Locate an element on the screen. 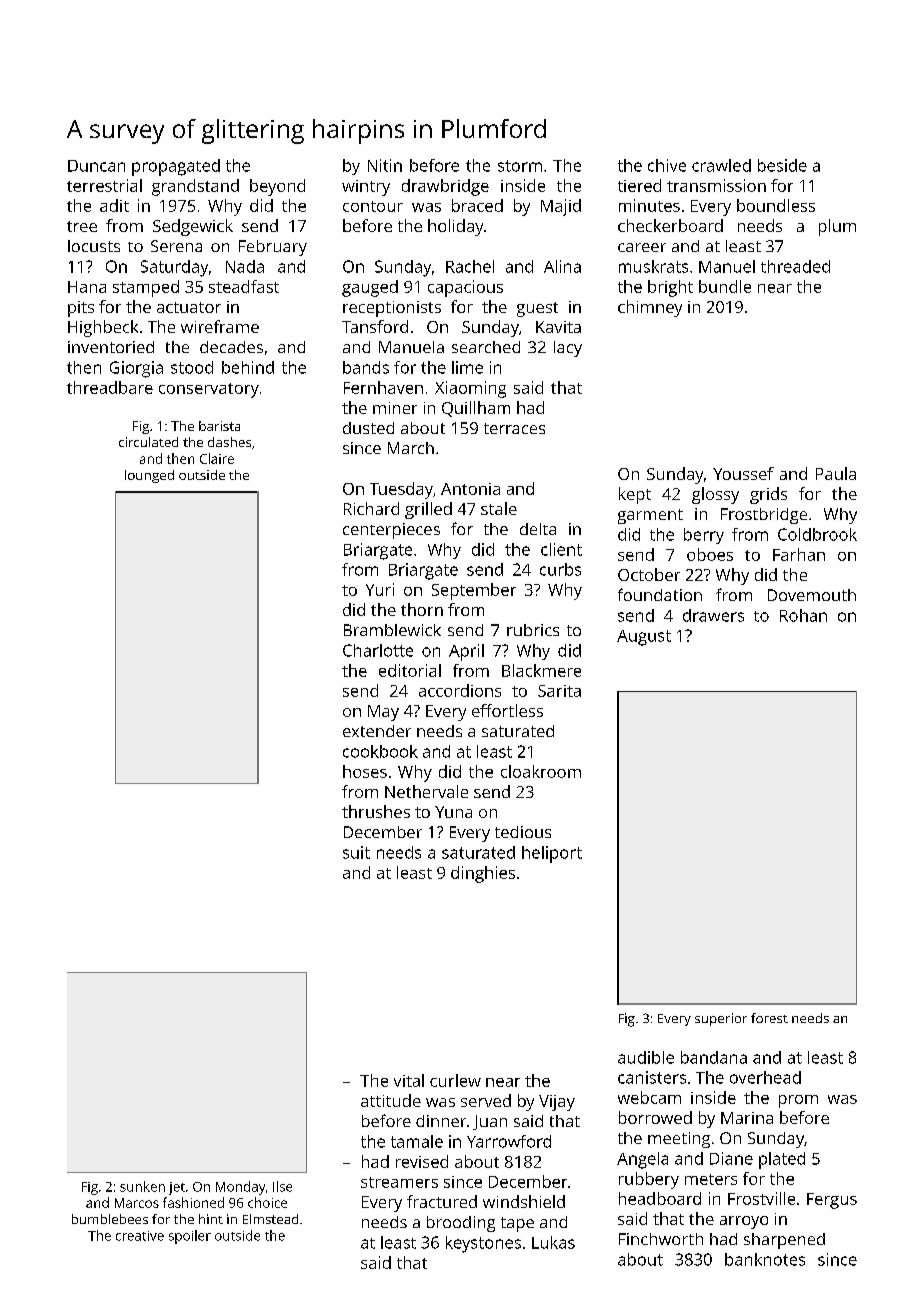  stamped is located at coordinates (146, 288).
